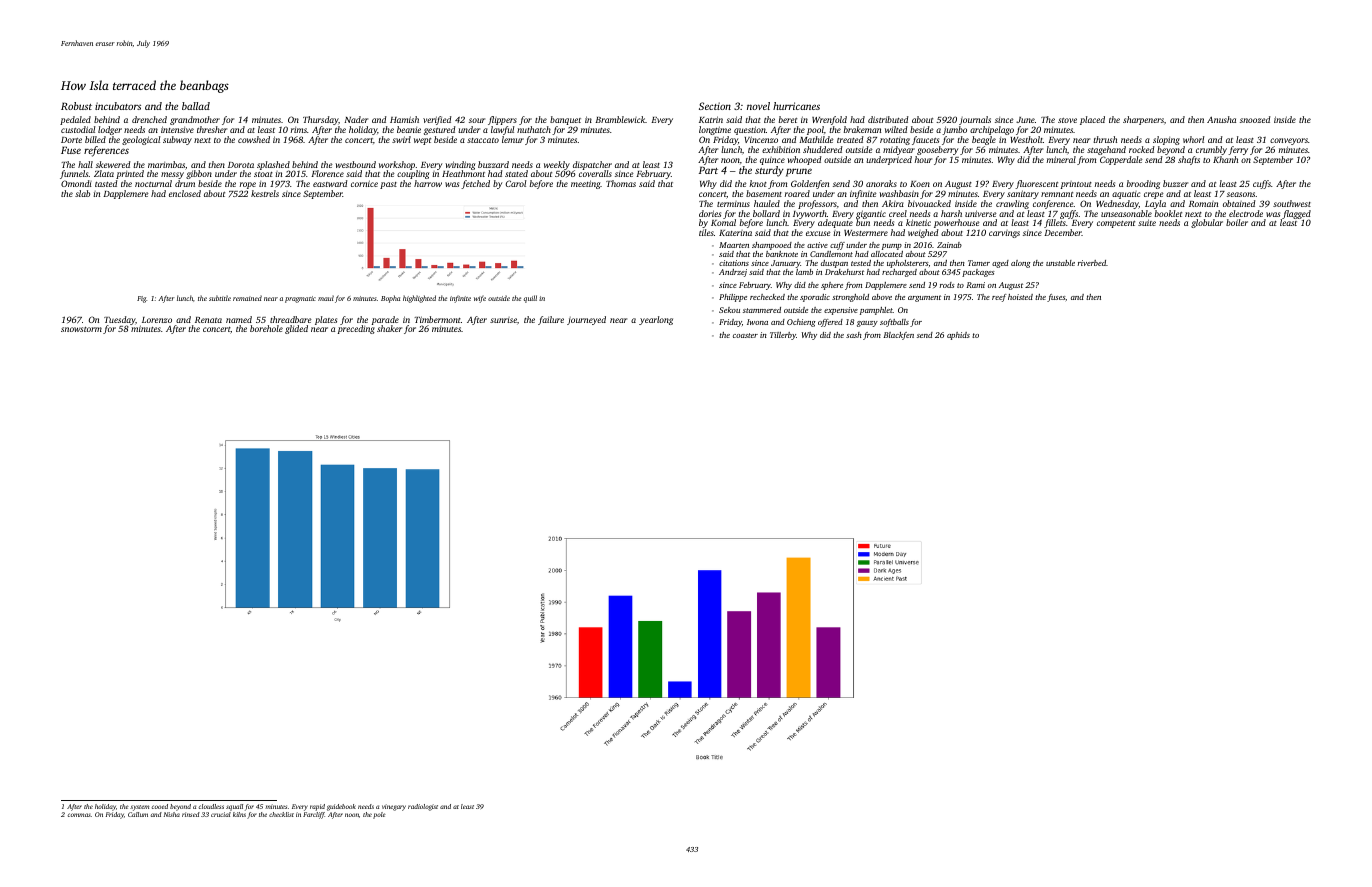 The width and height of the screenshot is (1372, 887). Describe the element at coordinates (211, 806) in the screenshot. I see `cloudless` at that location.
